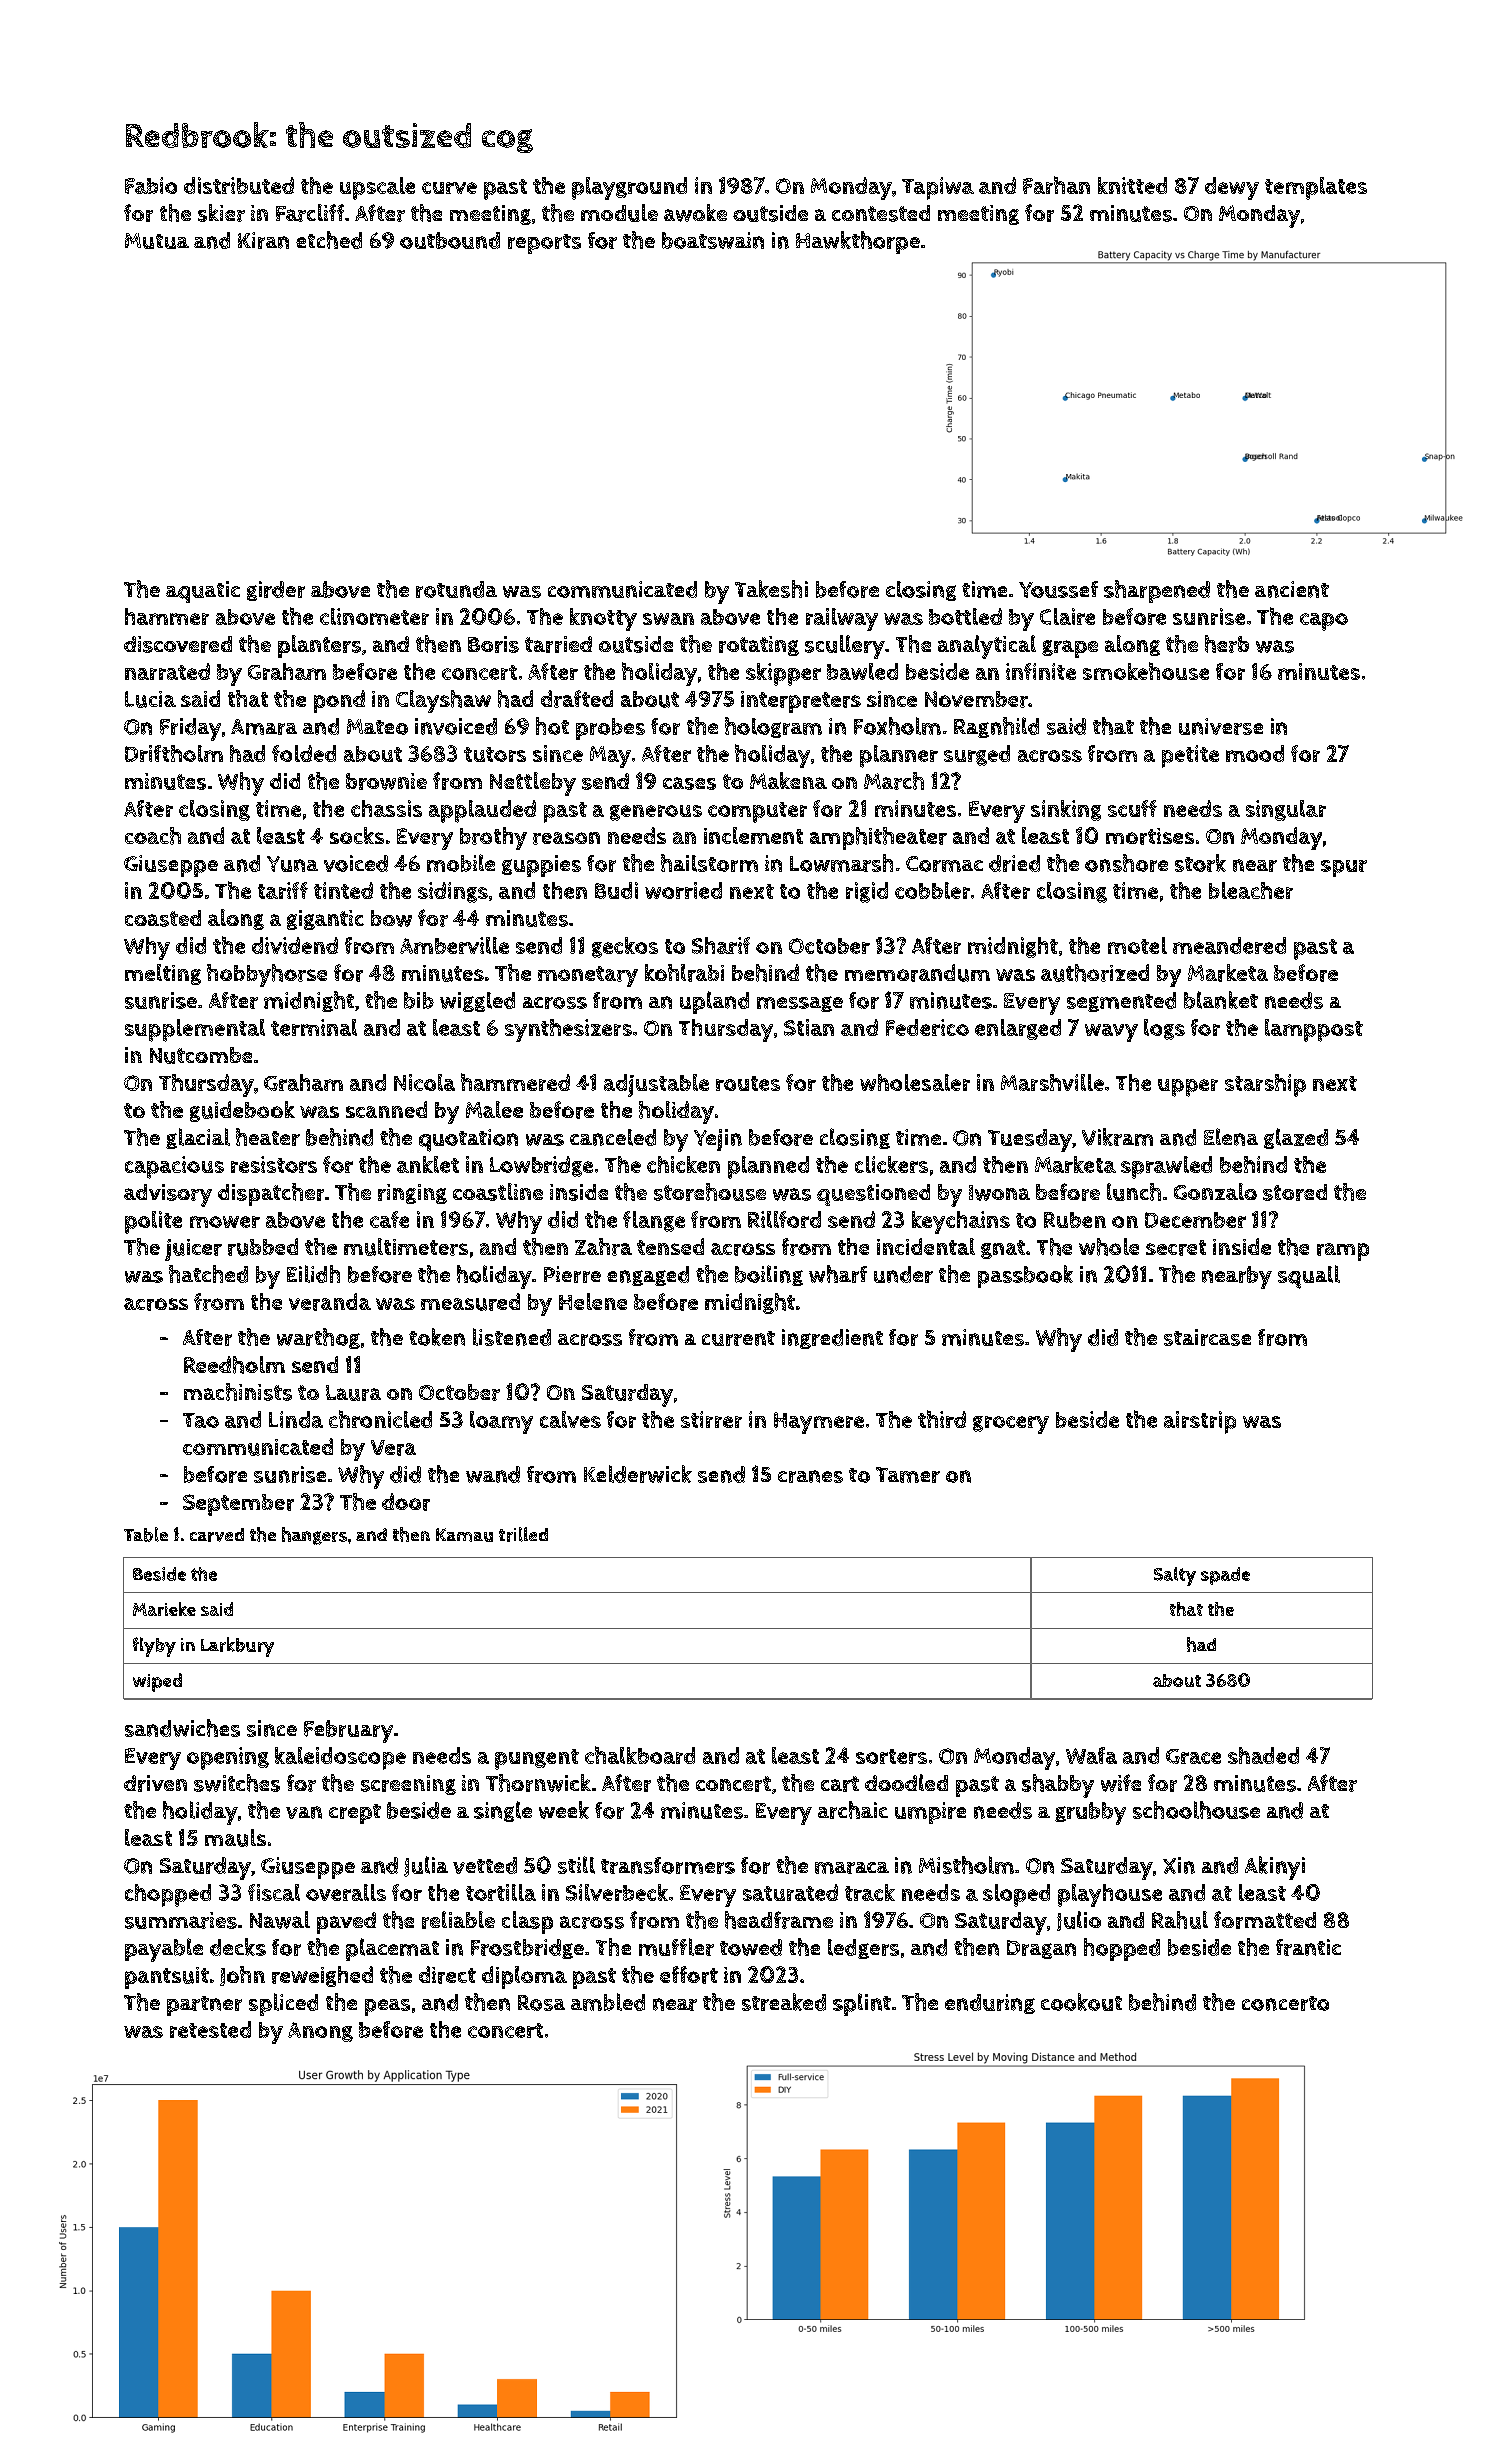 The width and height of the screenshot is (1496, 2464). What do you see at coordinates (210, 2029) in the screenshot?
I see `retested` at bounding box center [210, 2029].
